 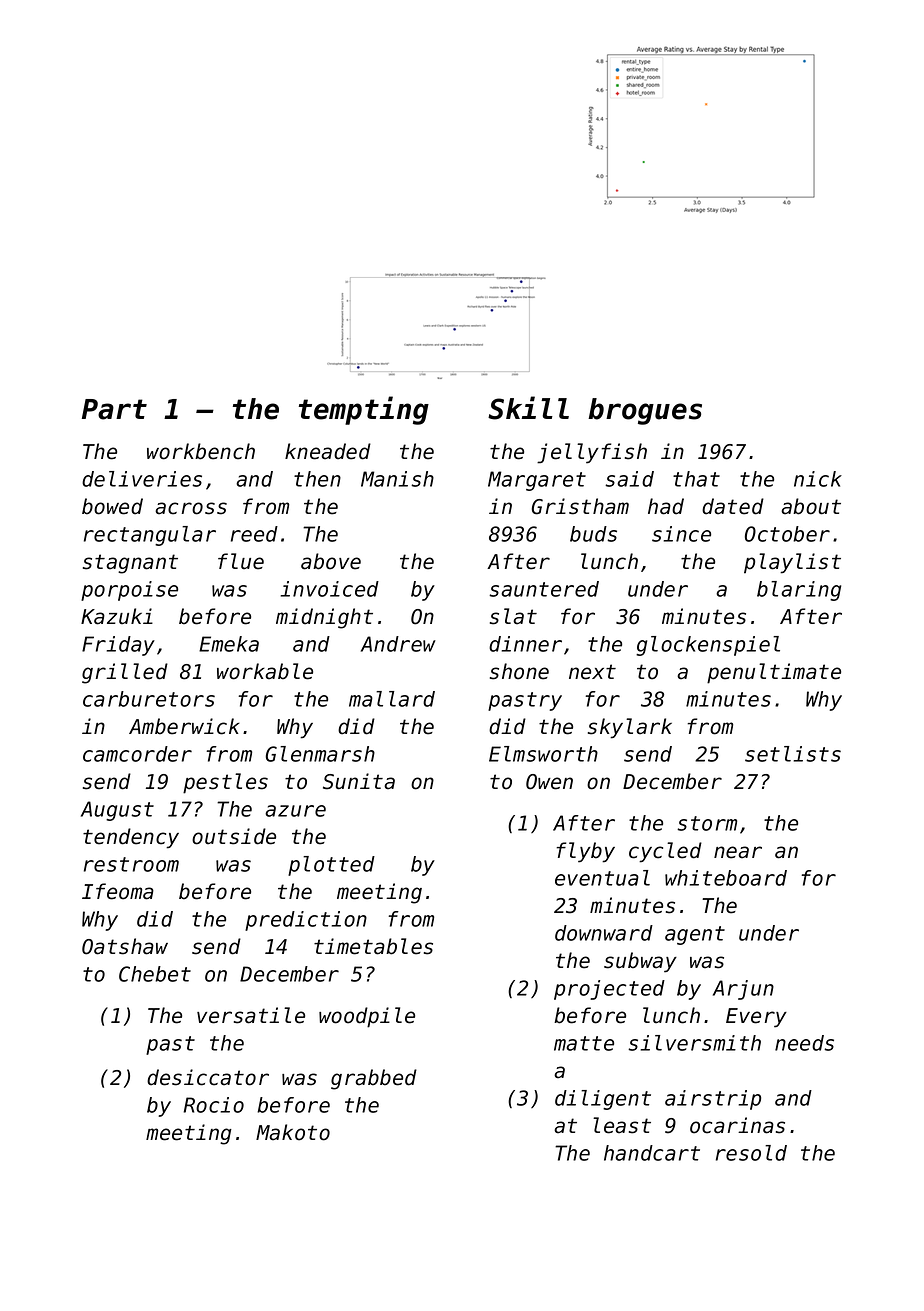 What do you see at coordinates (373, 946) in the image?
I see `timetables` at bounding box center [373, 946].
